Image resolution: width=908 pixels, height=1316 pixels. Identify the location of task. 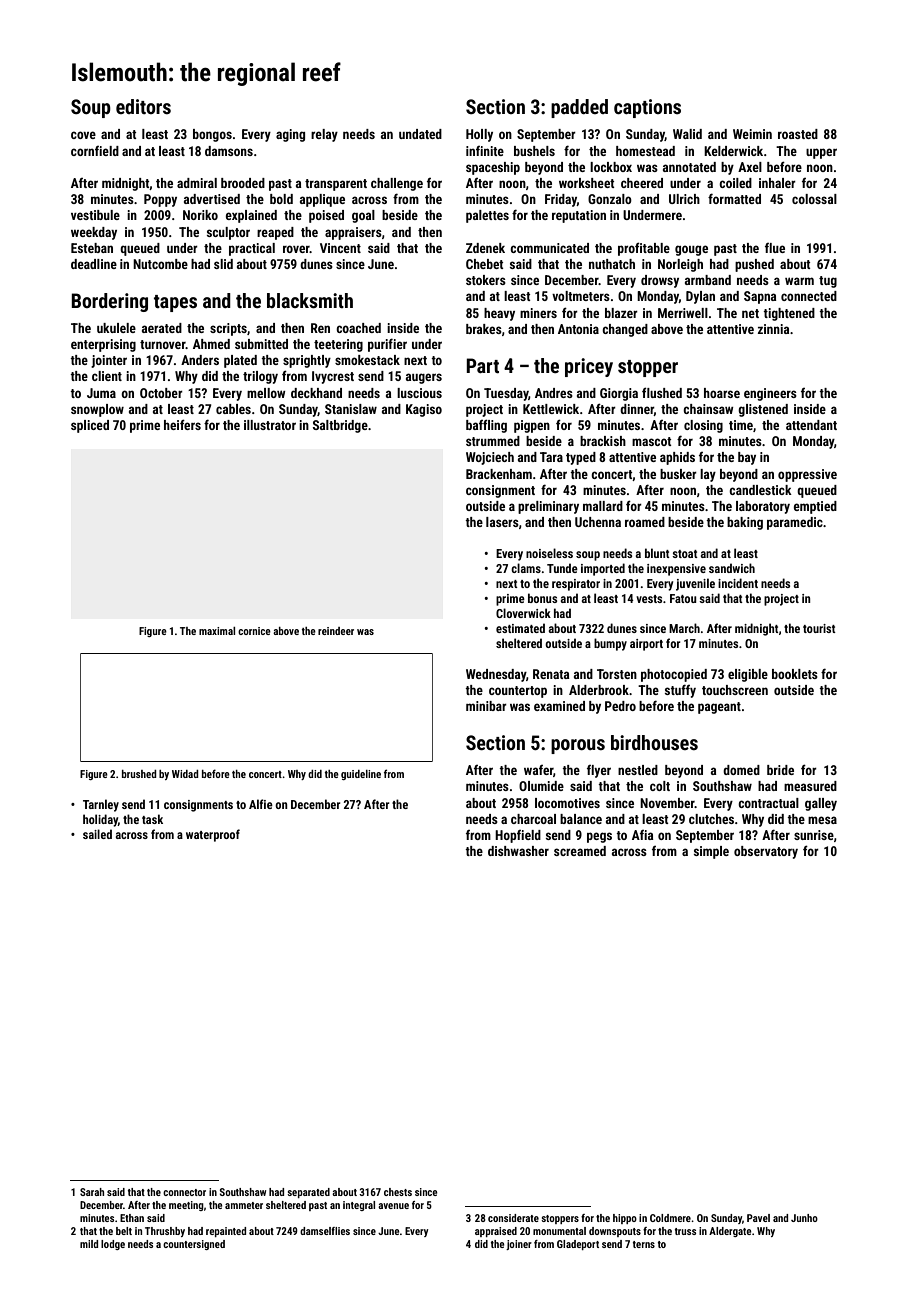
(152, 819).
